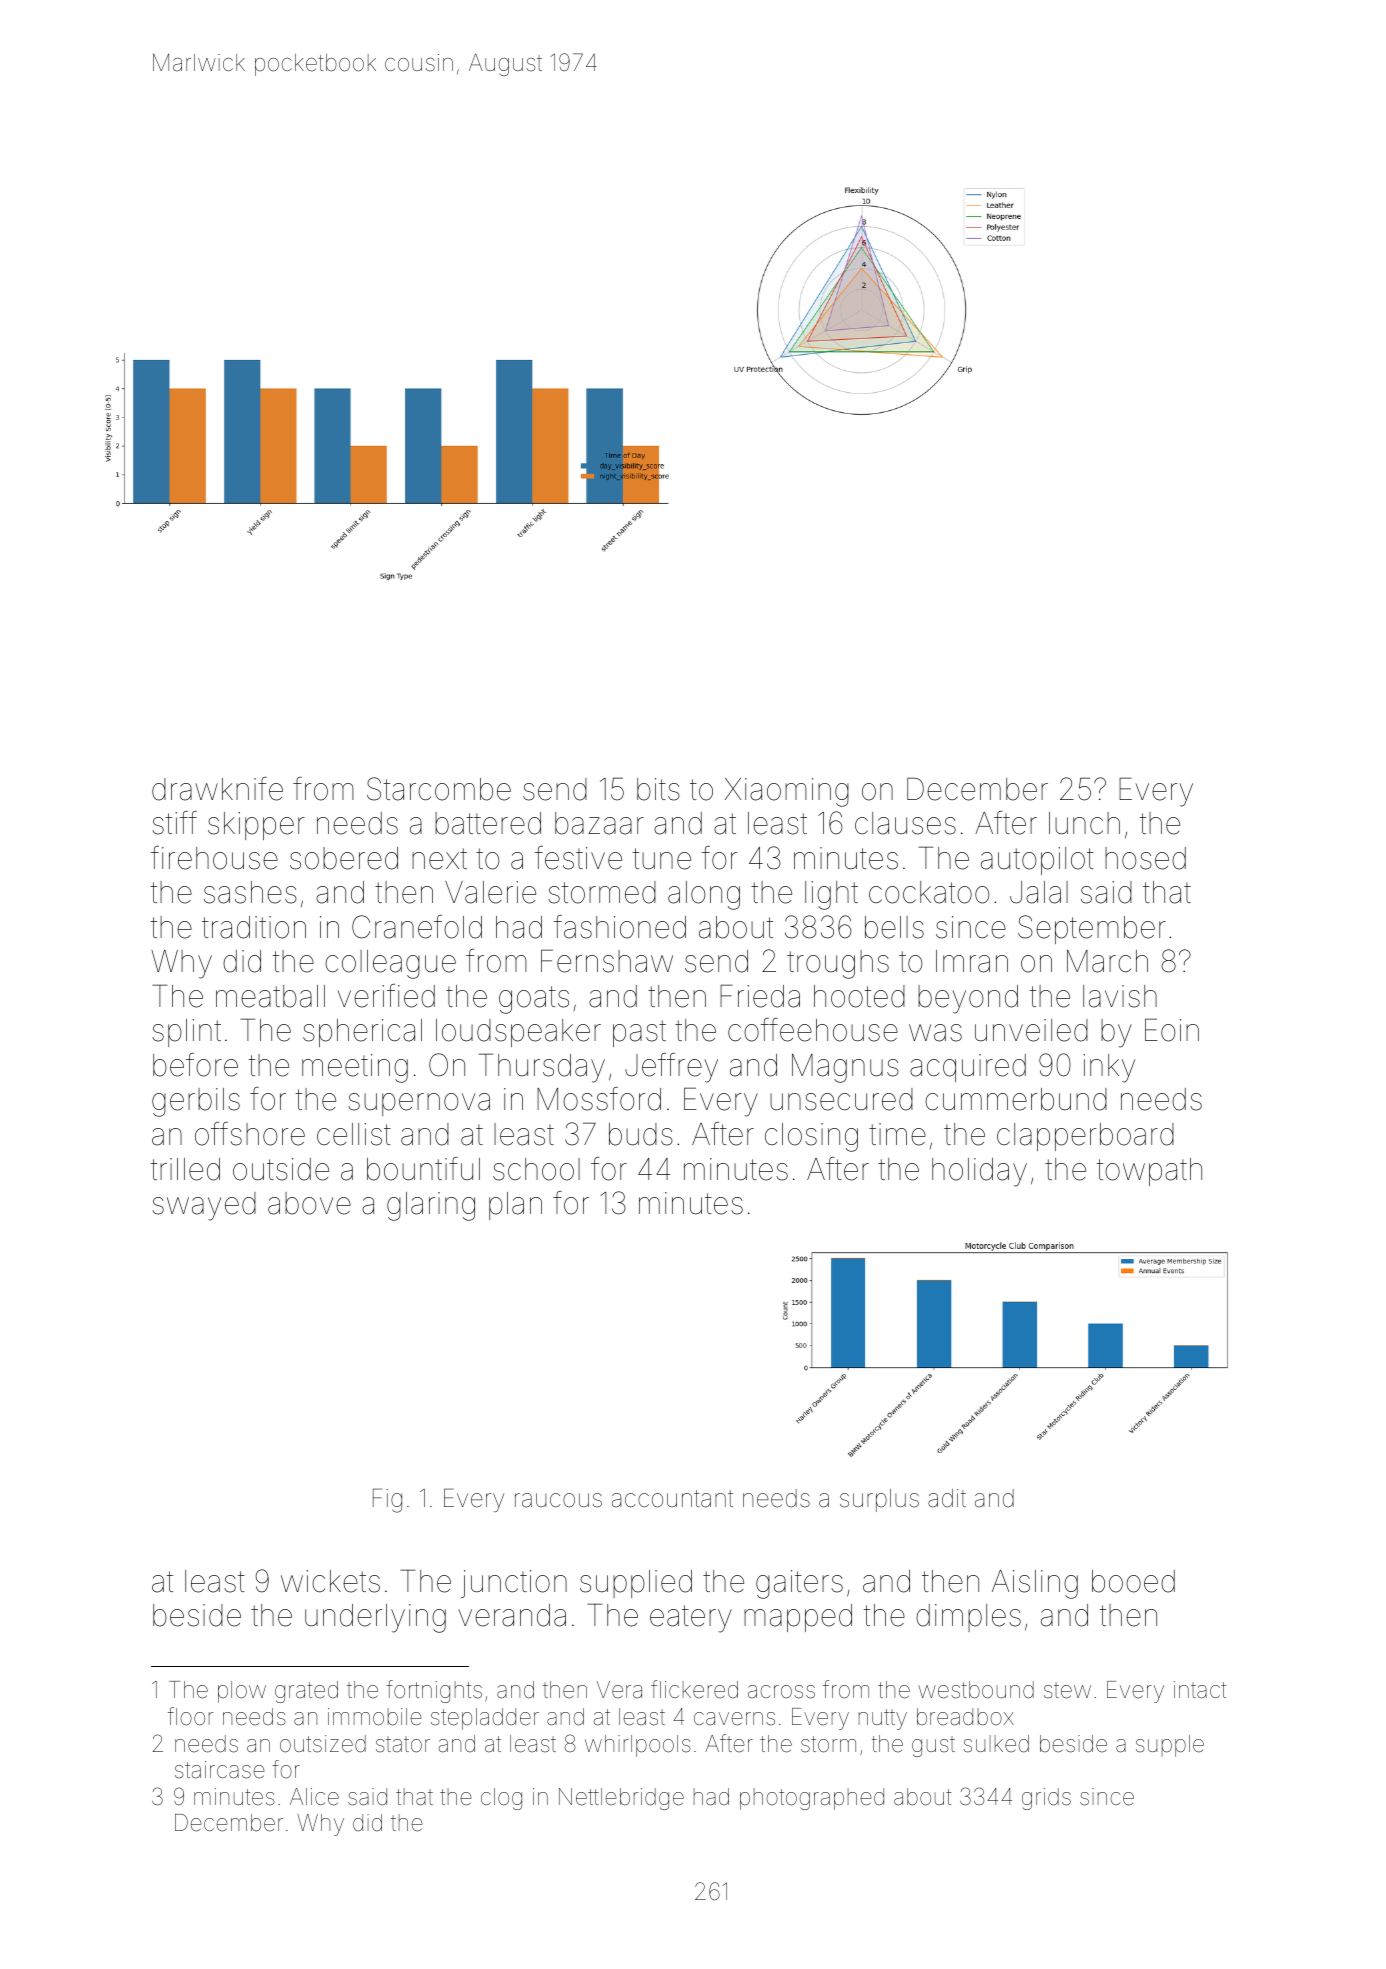 The width and height of the screenshot is (1386, 1969). What do you see at coordinates (1149, 1172) in the screenshot?
I see `towpath` at bounding box center [1149, 1172].
